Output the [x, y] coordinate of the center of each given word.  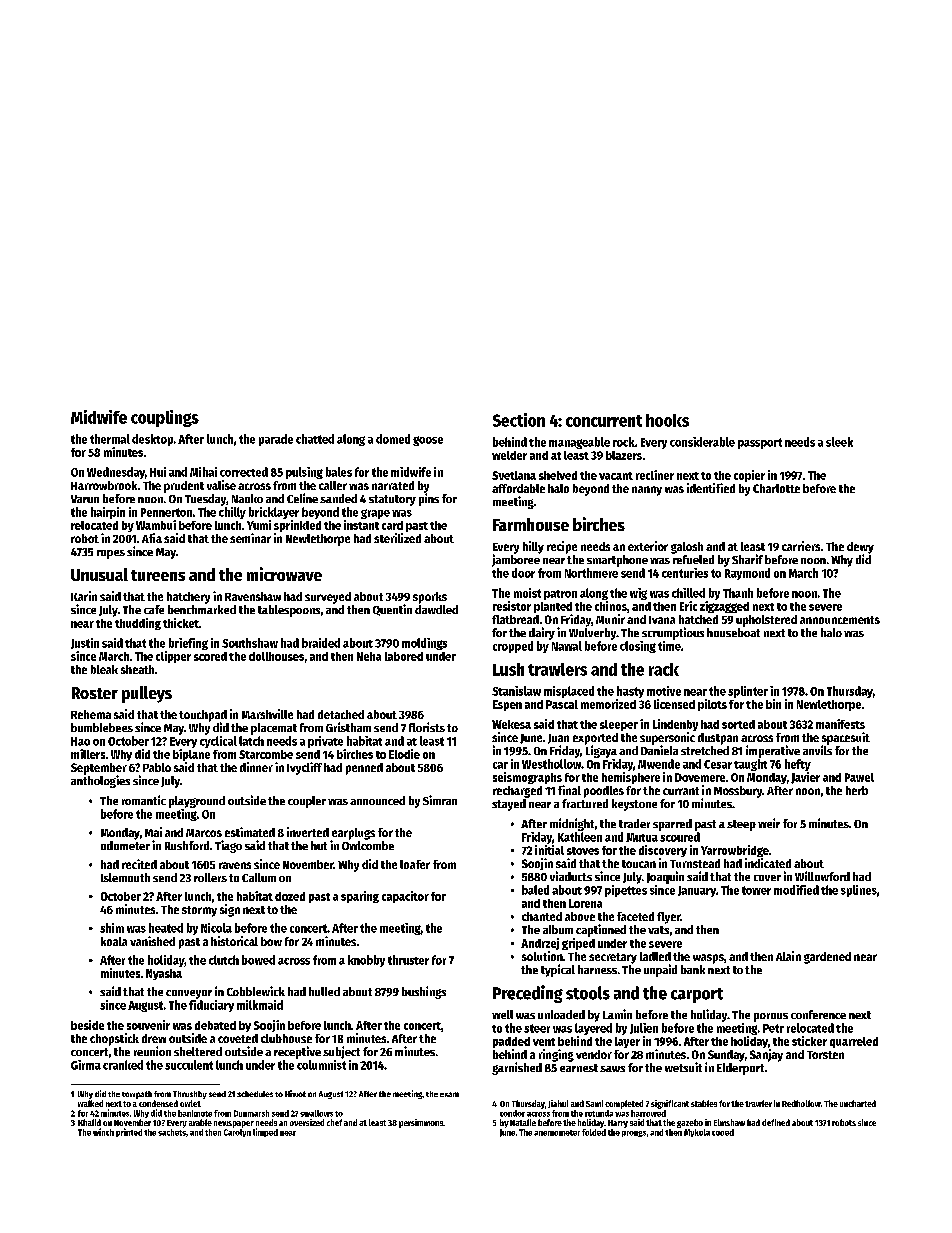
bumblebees [102, 727]
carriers [801, 546]
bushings [424, 992]
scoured [680, 837]
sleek [839, 442]
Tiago [228, 846]
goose [428, 441]
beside [87, 1025]
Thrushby [190, 1095]
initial [549, 850]
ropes [111, 554]
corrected [244, 472]
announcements [840, 620]
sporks [430, 598]
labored [404, 656]
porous [771, 1017]
